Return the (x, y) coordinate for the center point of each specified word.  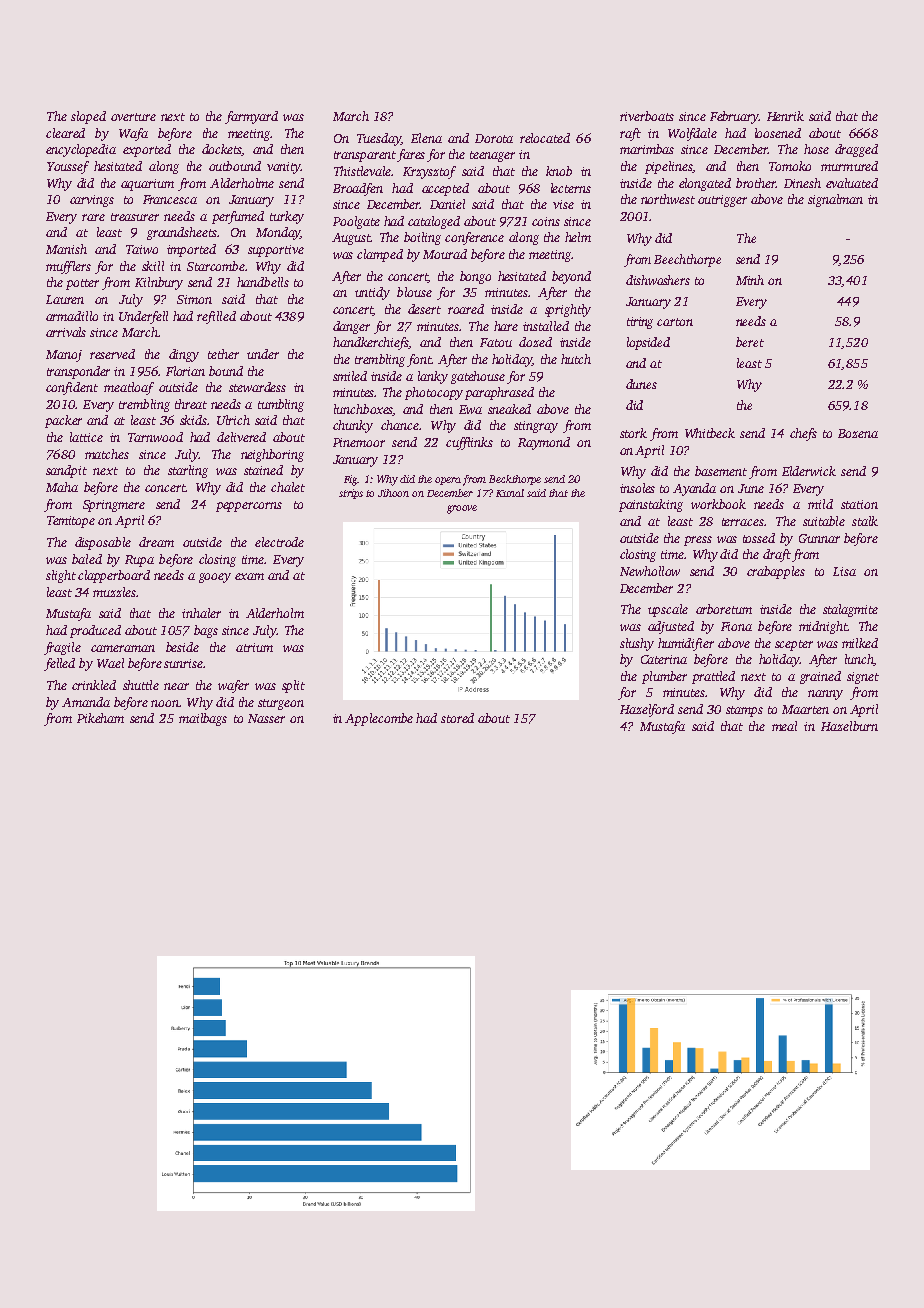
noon (165, 703)
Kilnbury (159, 283)
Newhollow (650, 571)
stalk (865, 521)
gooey (215, 578)
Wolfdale (692, 134)
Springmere (114, 506)
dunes (641, 384)
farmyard (251, 117)
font (419, 360)
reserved (112, 354)
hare (506, 326)
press (698, 541)
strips (351, 494)
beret (750, 342)
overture (133, 117)
